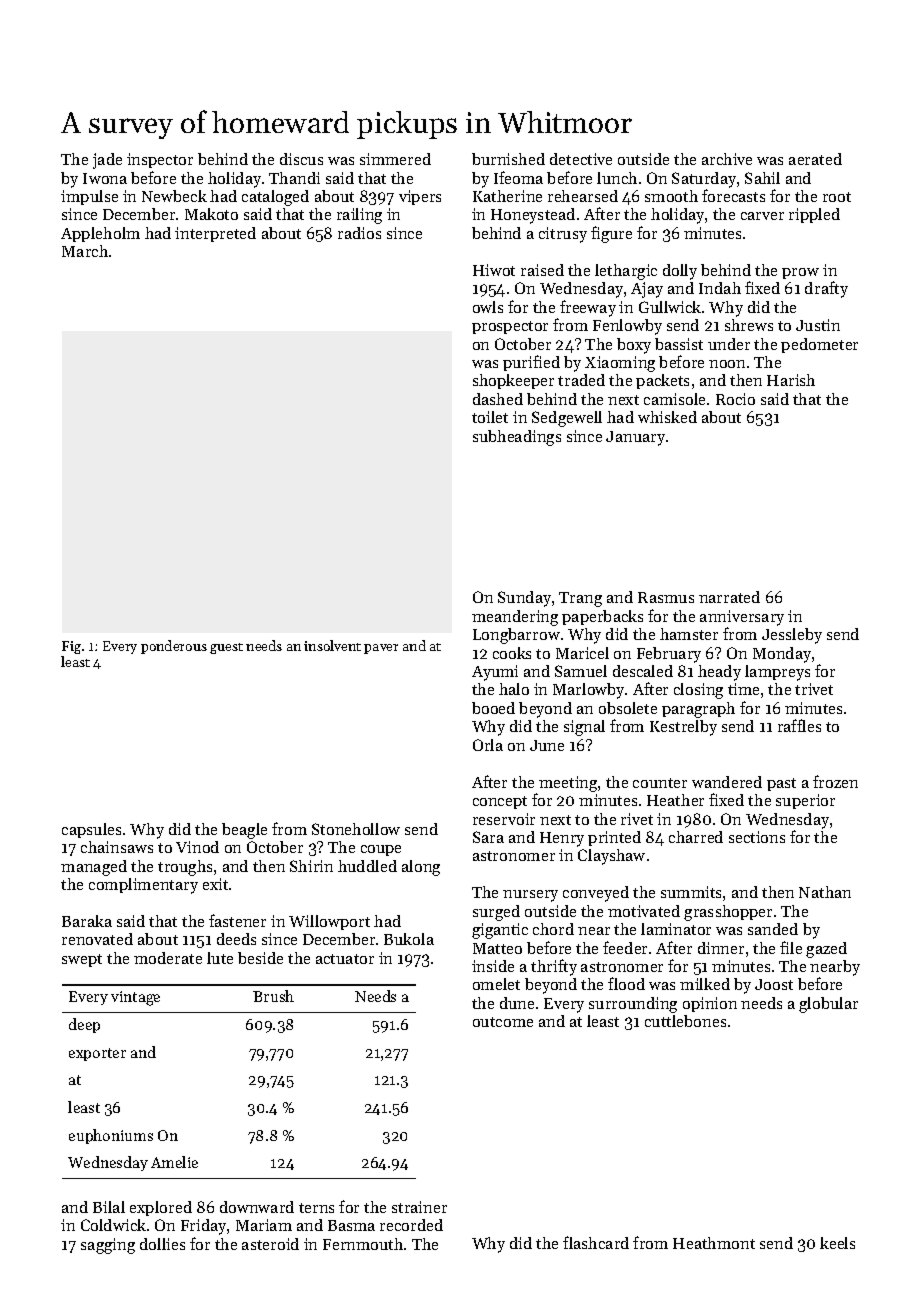 The image size is (924, 1308). I want to click on Appleholm, so click(100, 234).
